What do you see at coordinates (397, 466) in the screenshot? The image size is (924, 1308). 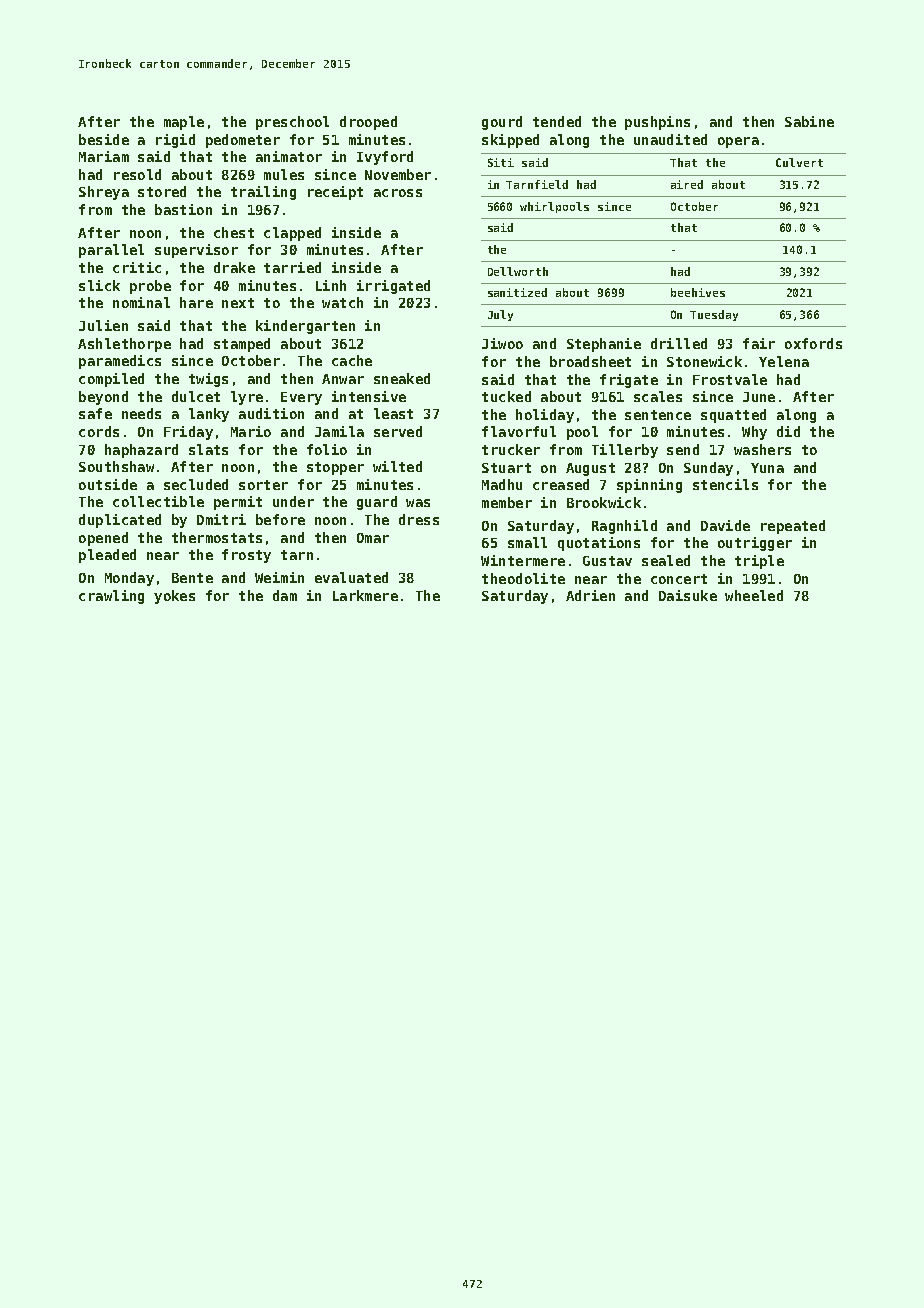 I see `wilted` at bounding box center [397, 466].
